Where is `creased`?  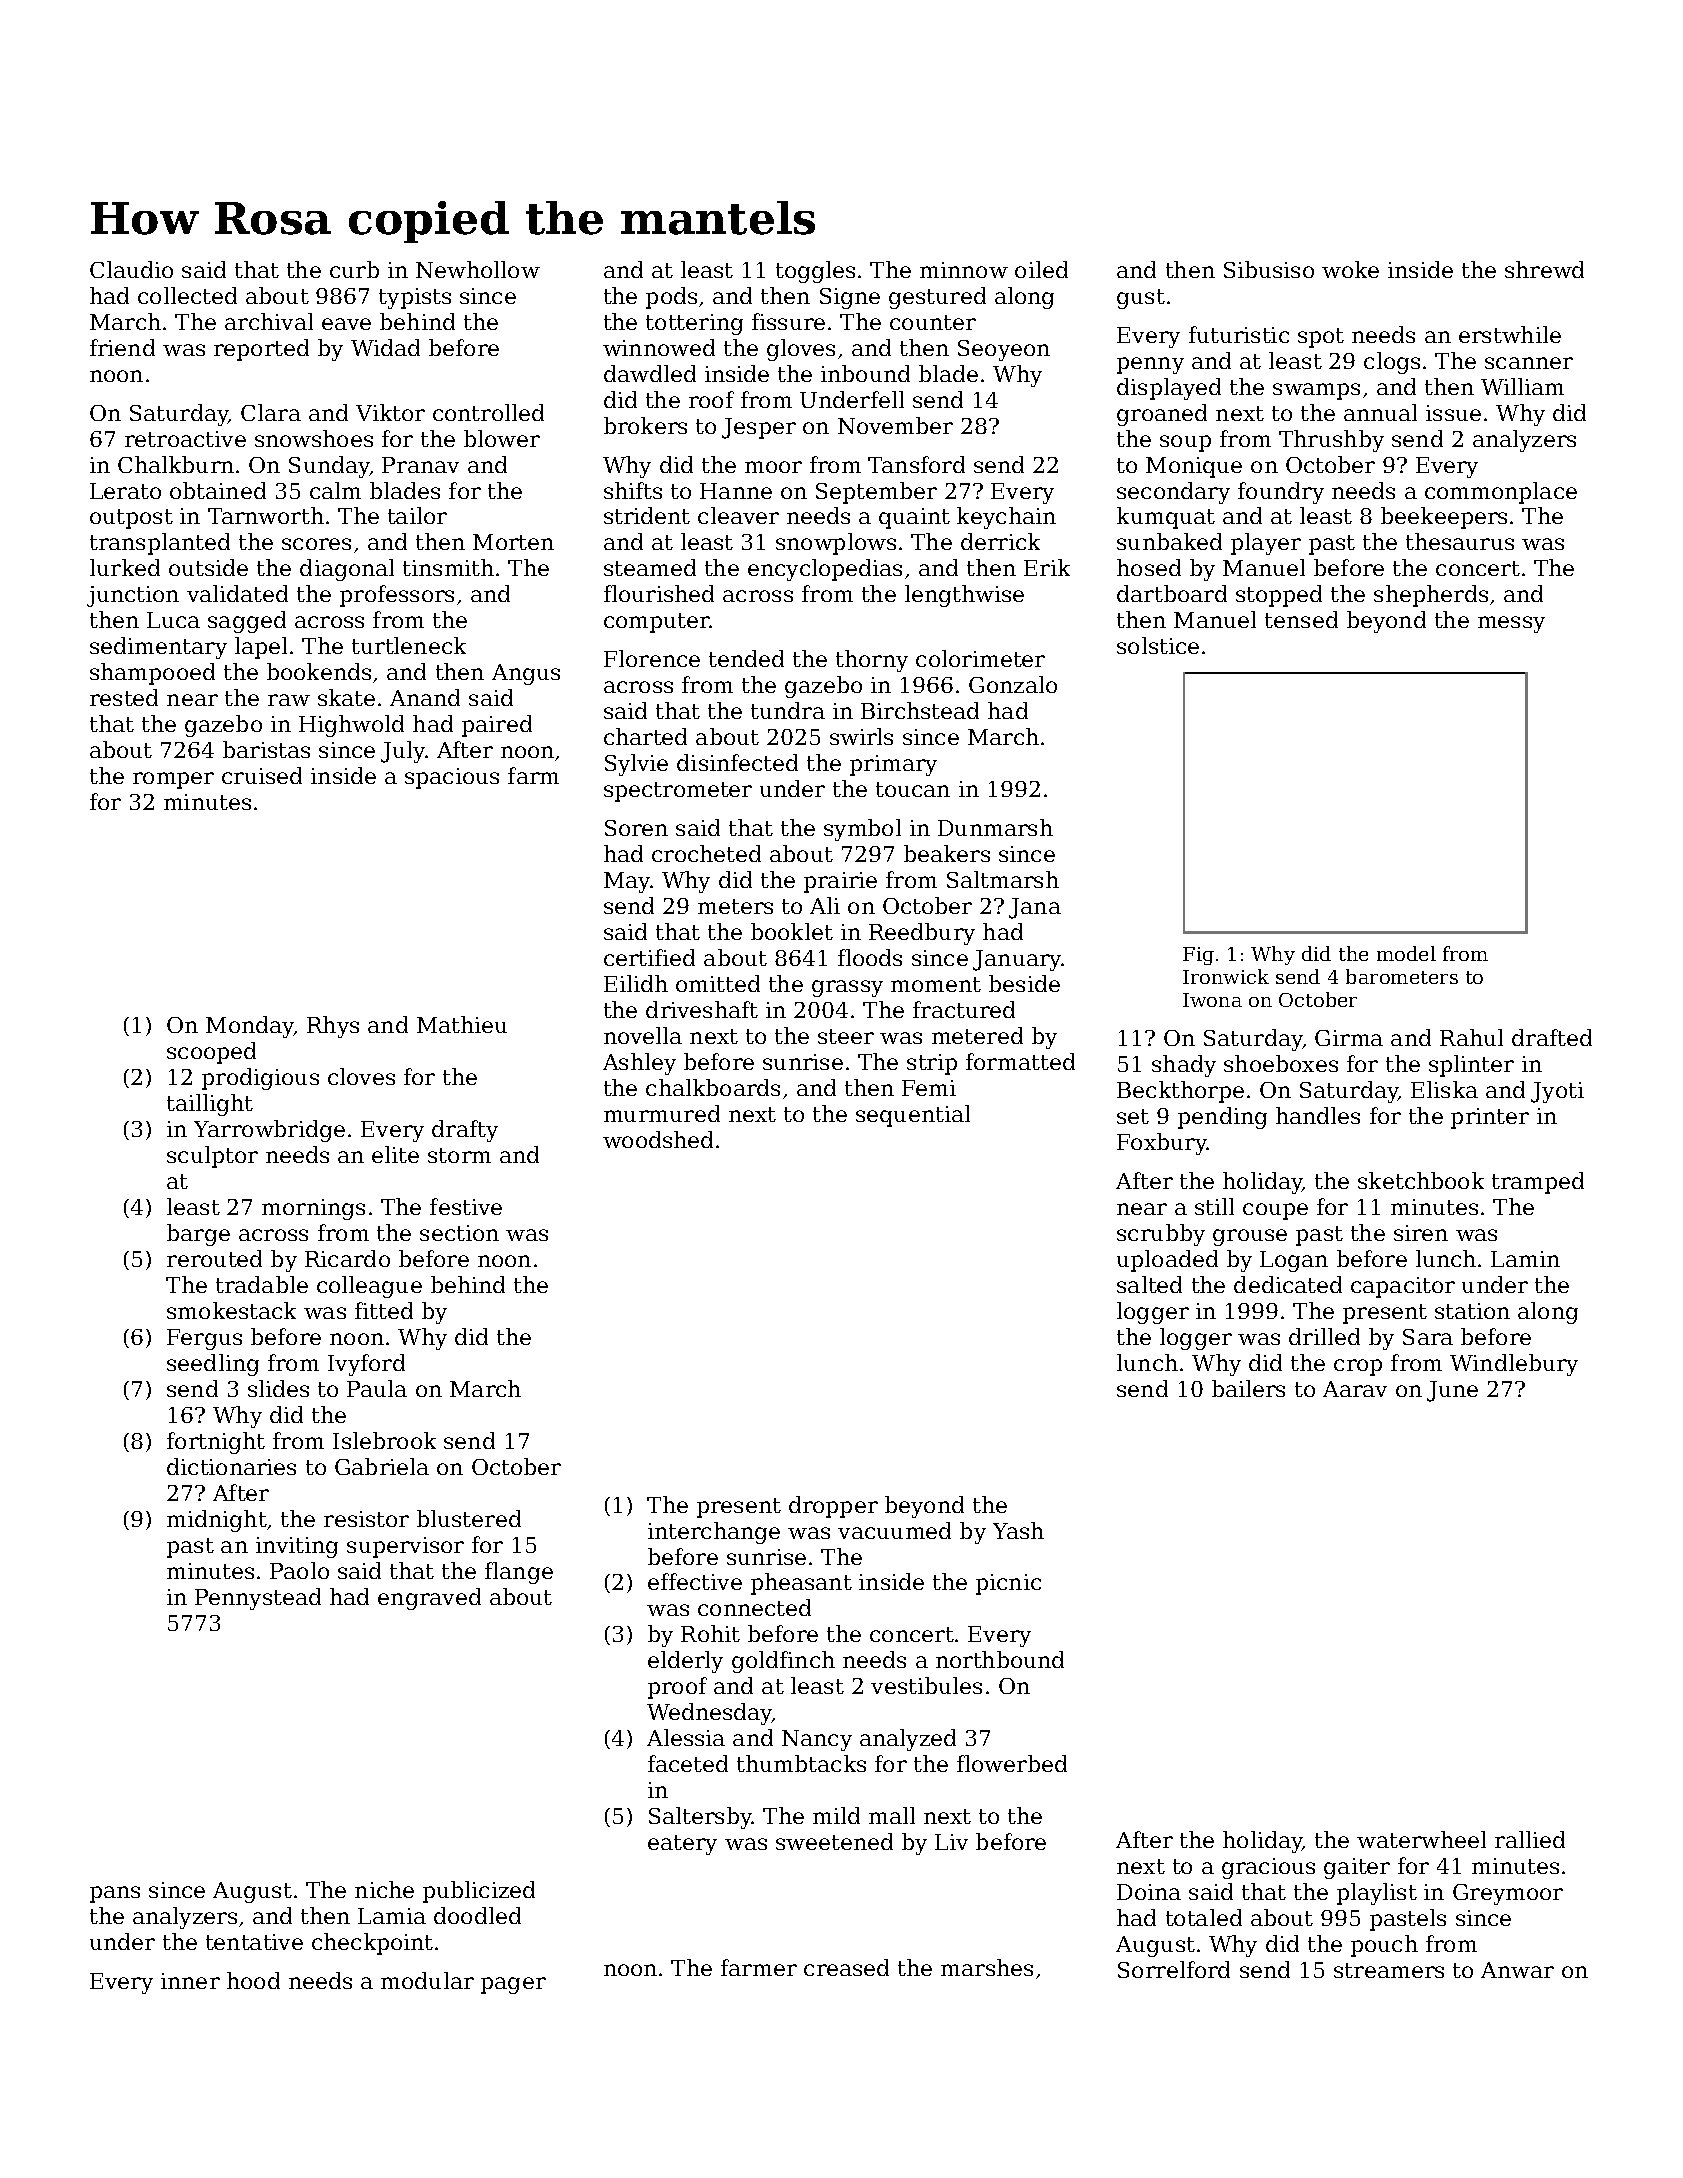 creased is located at coordinates (846, 1967).
